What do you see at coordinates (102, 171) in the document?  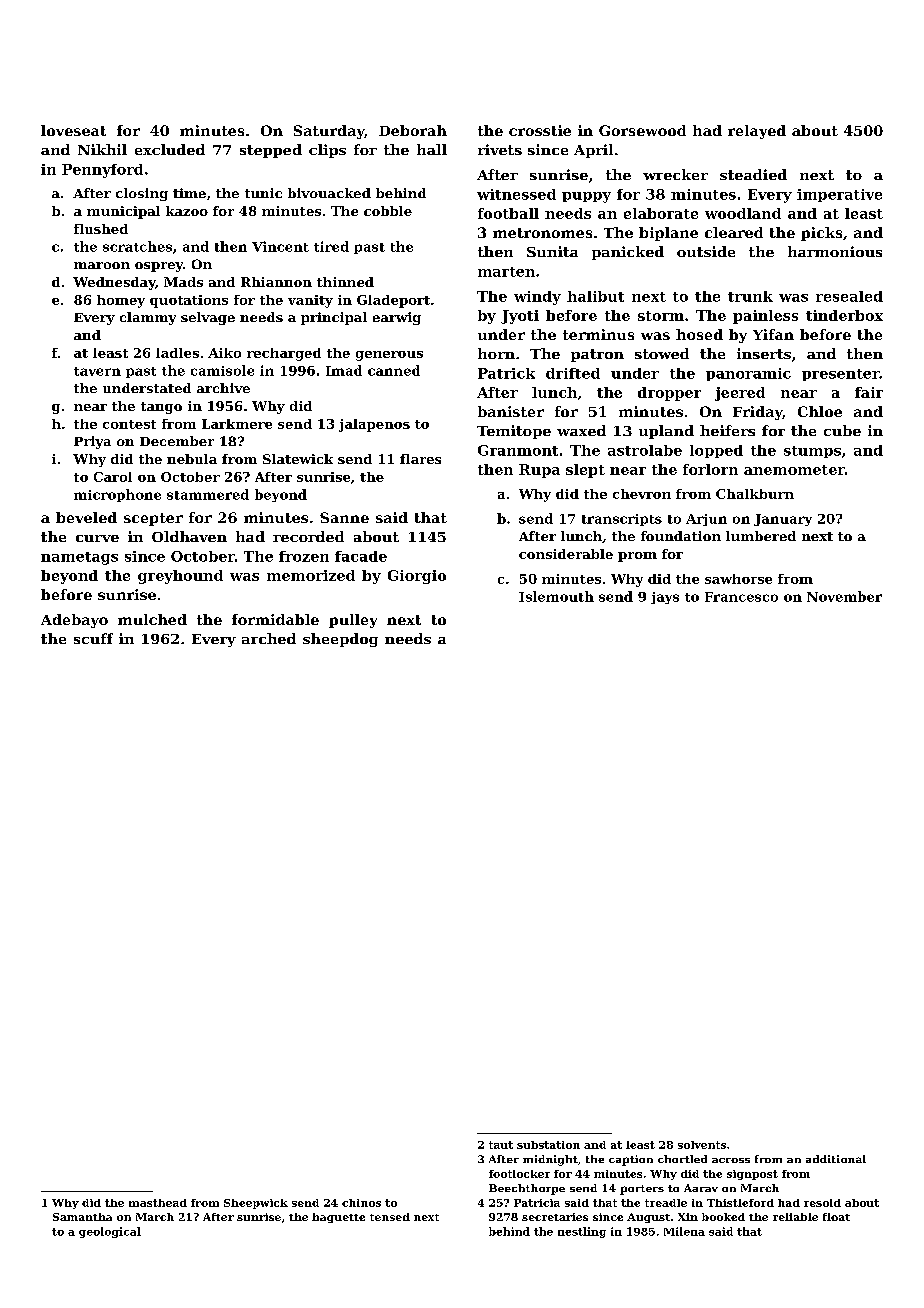 I see `Pennyford` at bounding box center [102, 171].
